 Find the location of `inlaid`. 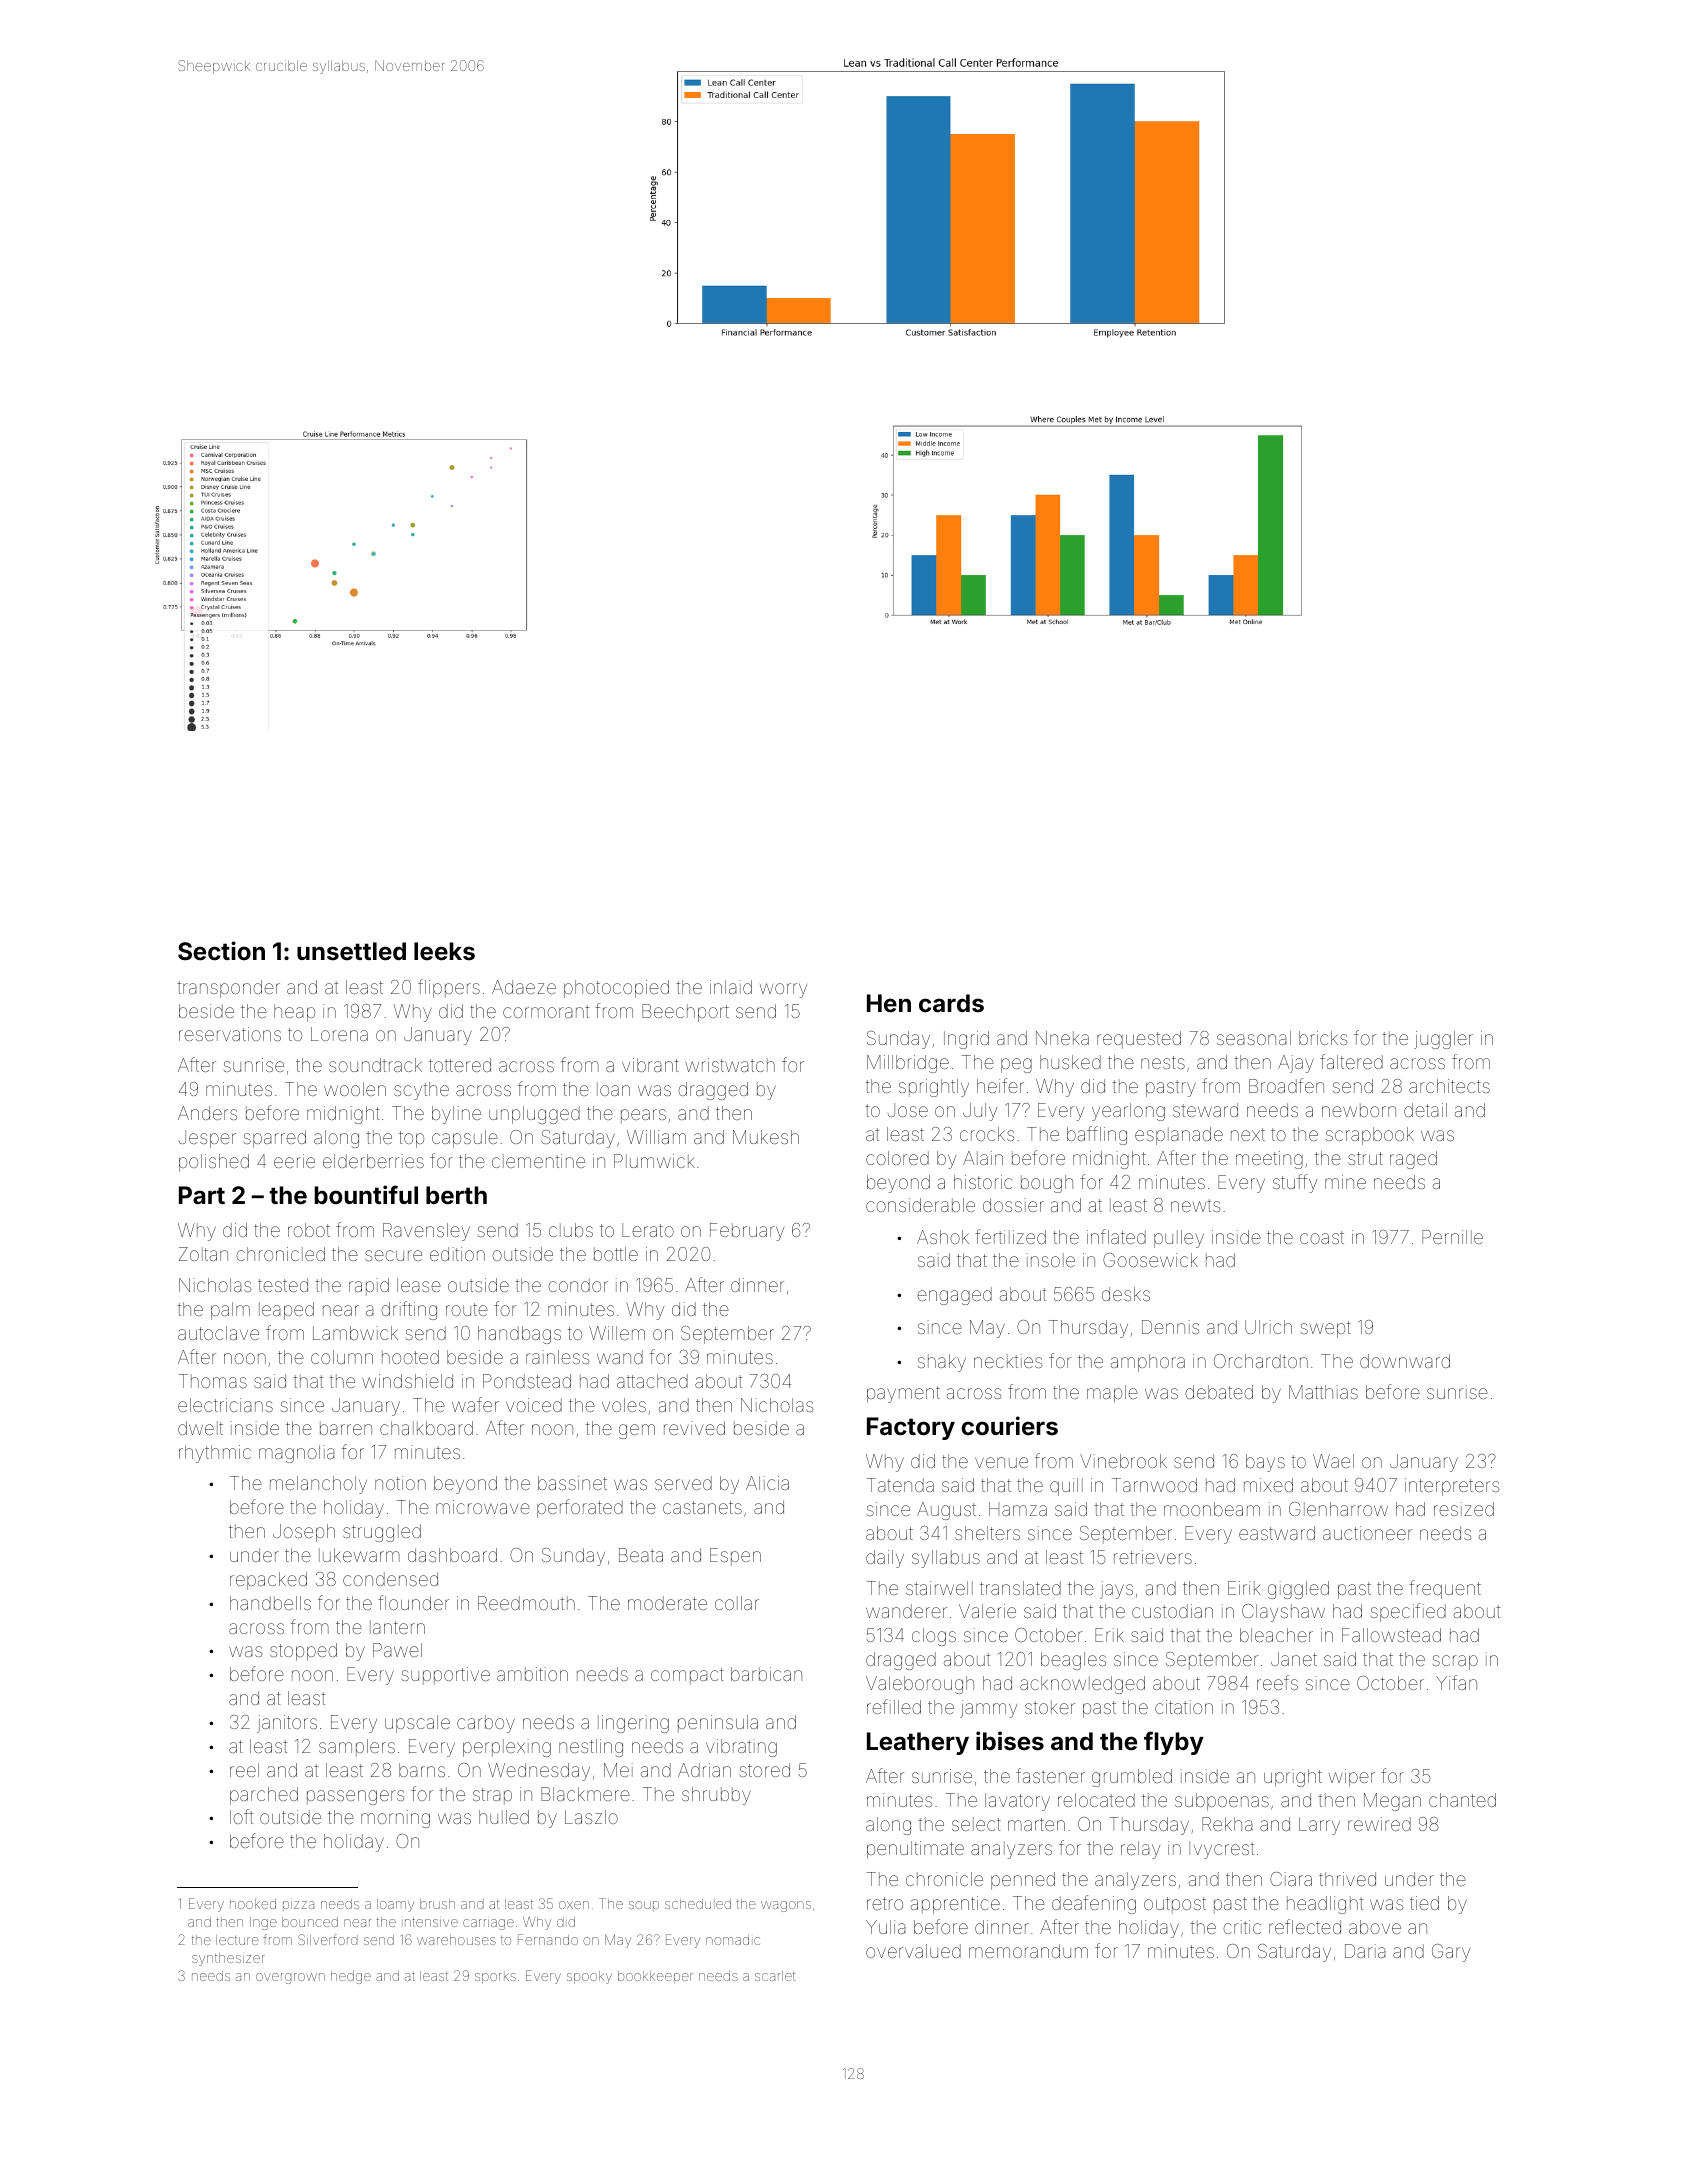

inlaid is located at coordinates (731, 987).
